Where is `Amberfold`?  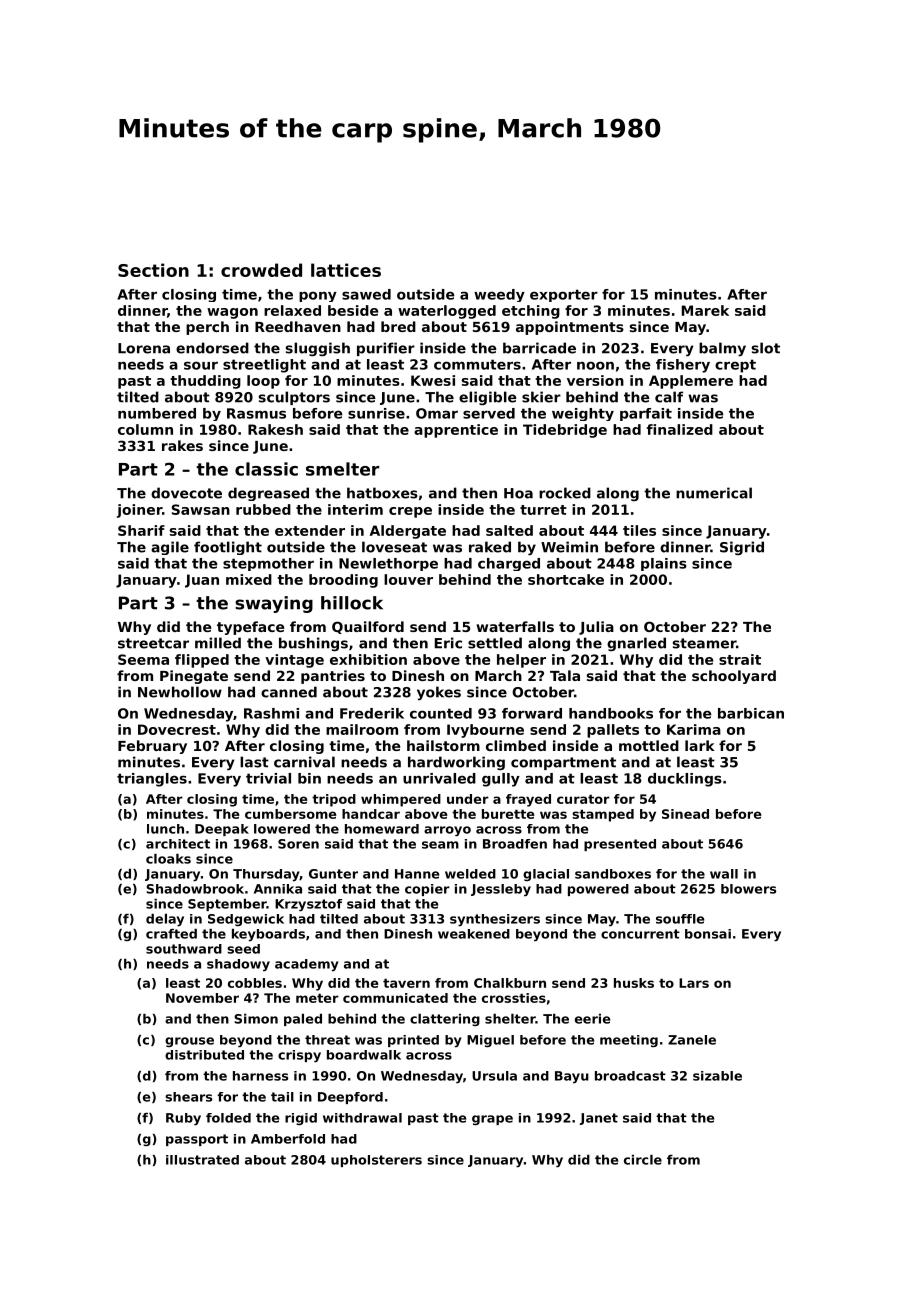
Amberfold is located at coordinates (288, 1139).
